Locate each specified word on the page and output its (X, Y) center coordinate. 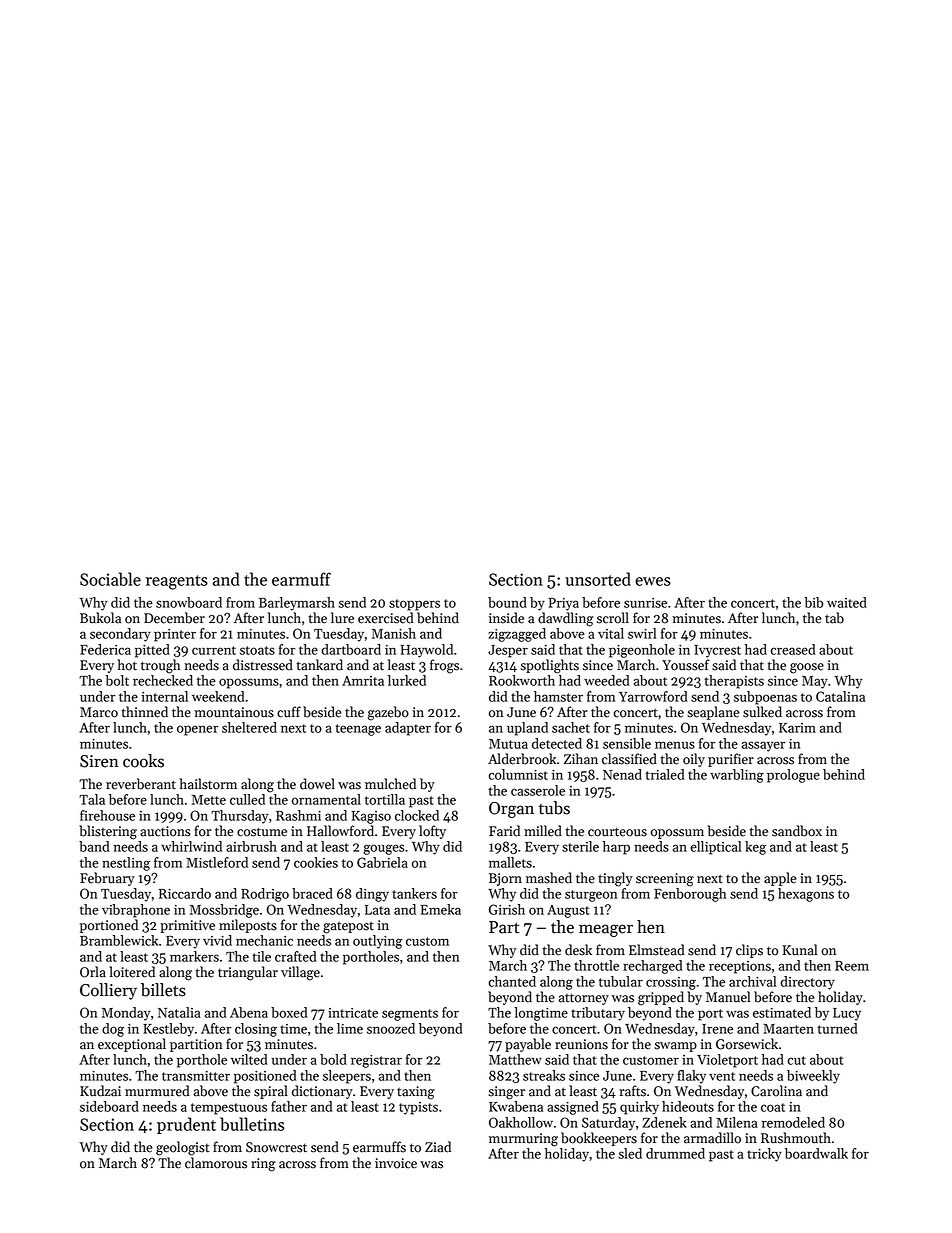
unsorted (598, 579)
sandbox (797, 831)
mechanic (264, 940)
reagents (177, 582)
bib (813, 602)
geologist (183, 1148)
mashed (549, 878)
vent (722, 1076)
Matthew (515, 1059)
